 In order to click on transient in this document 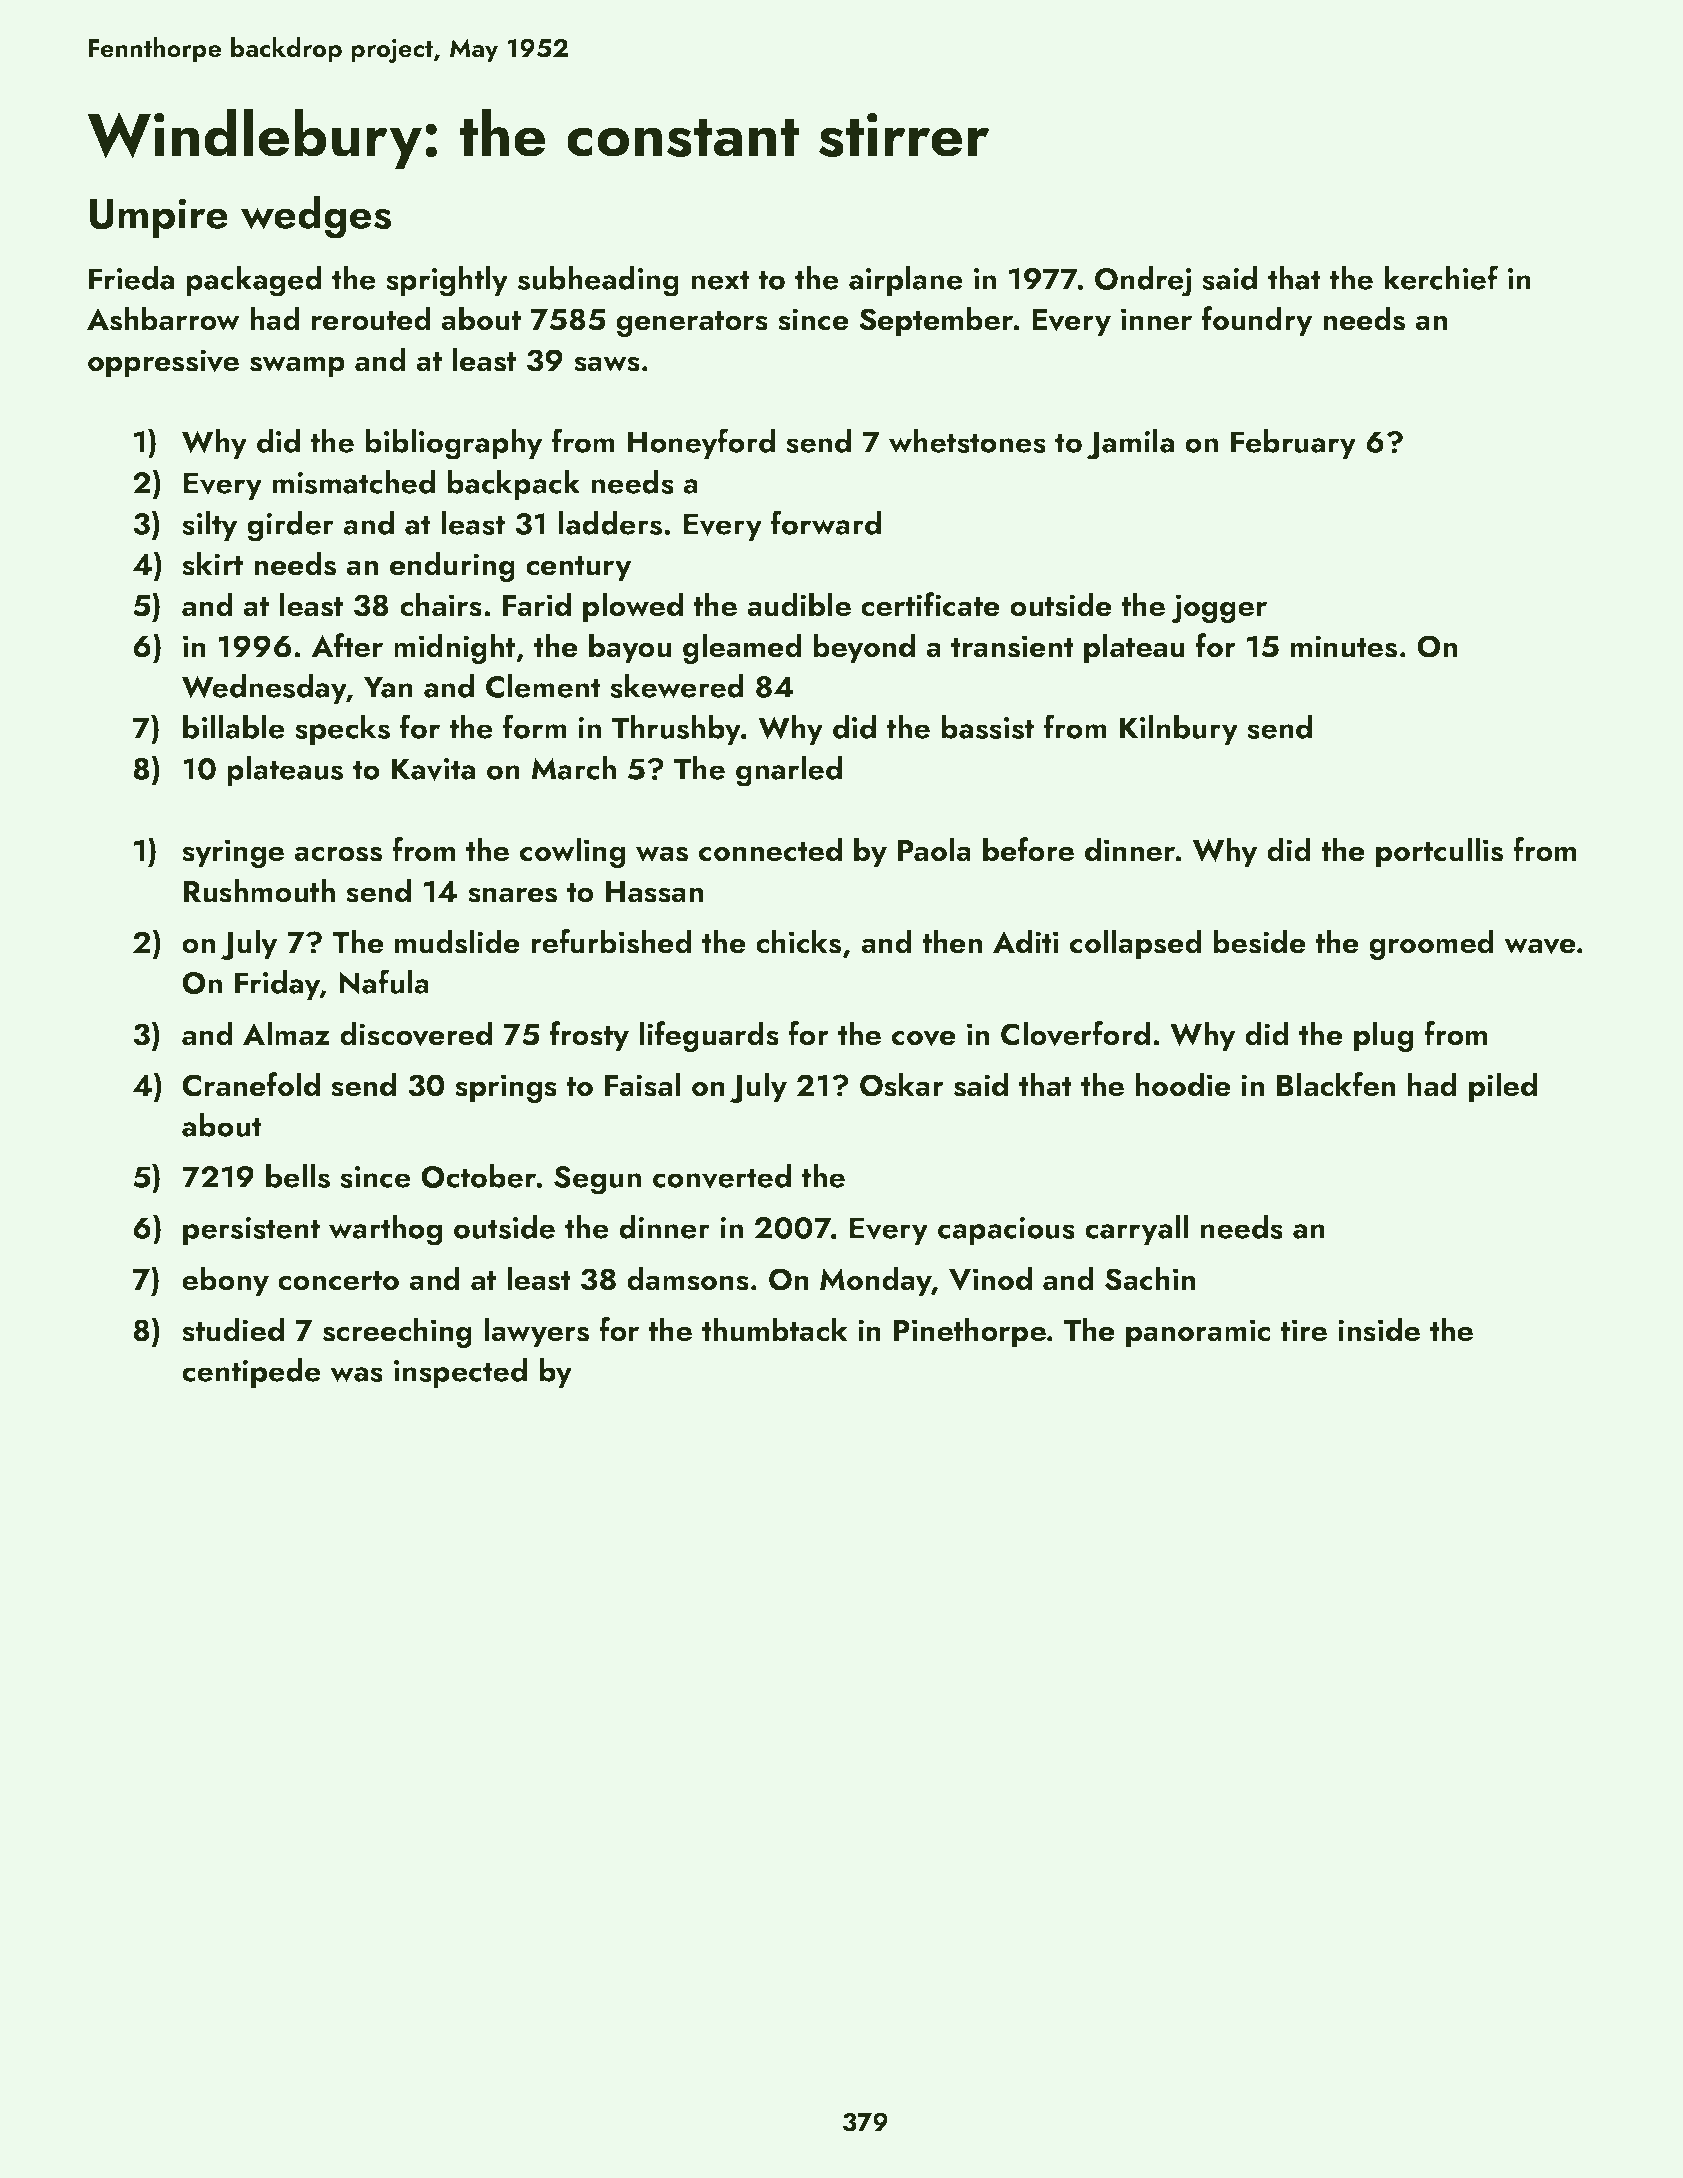, I will do `click(1012, 646)`.
